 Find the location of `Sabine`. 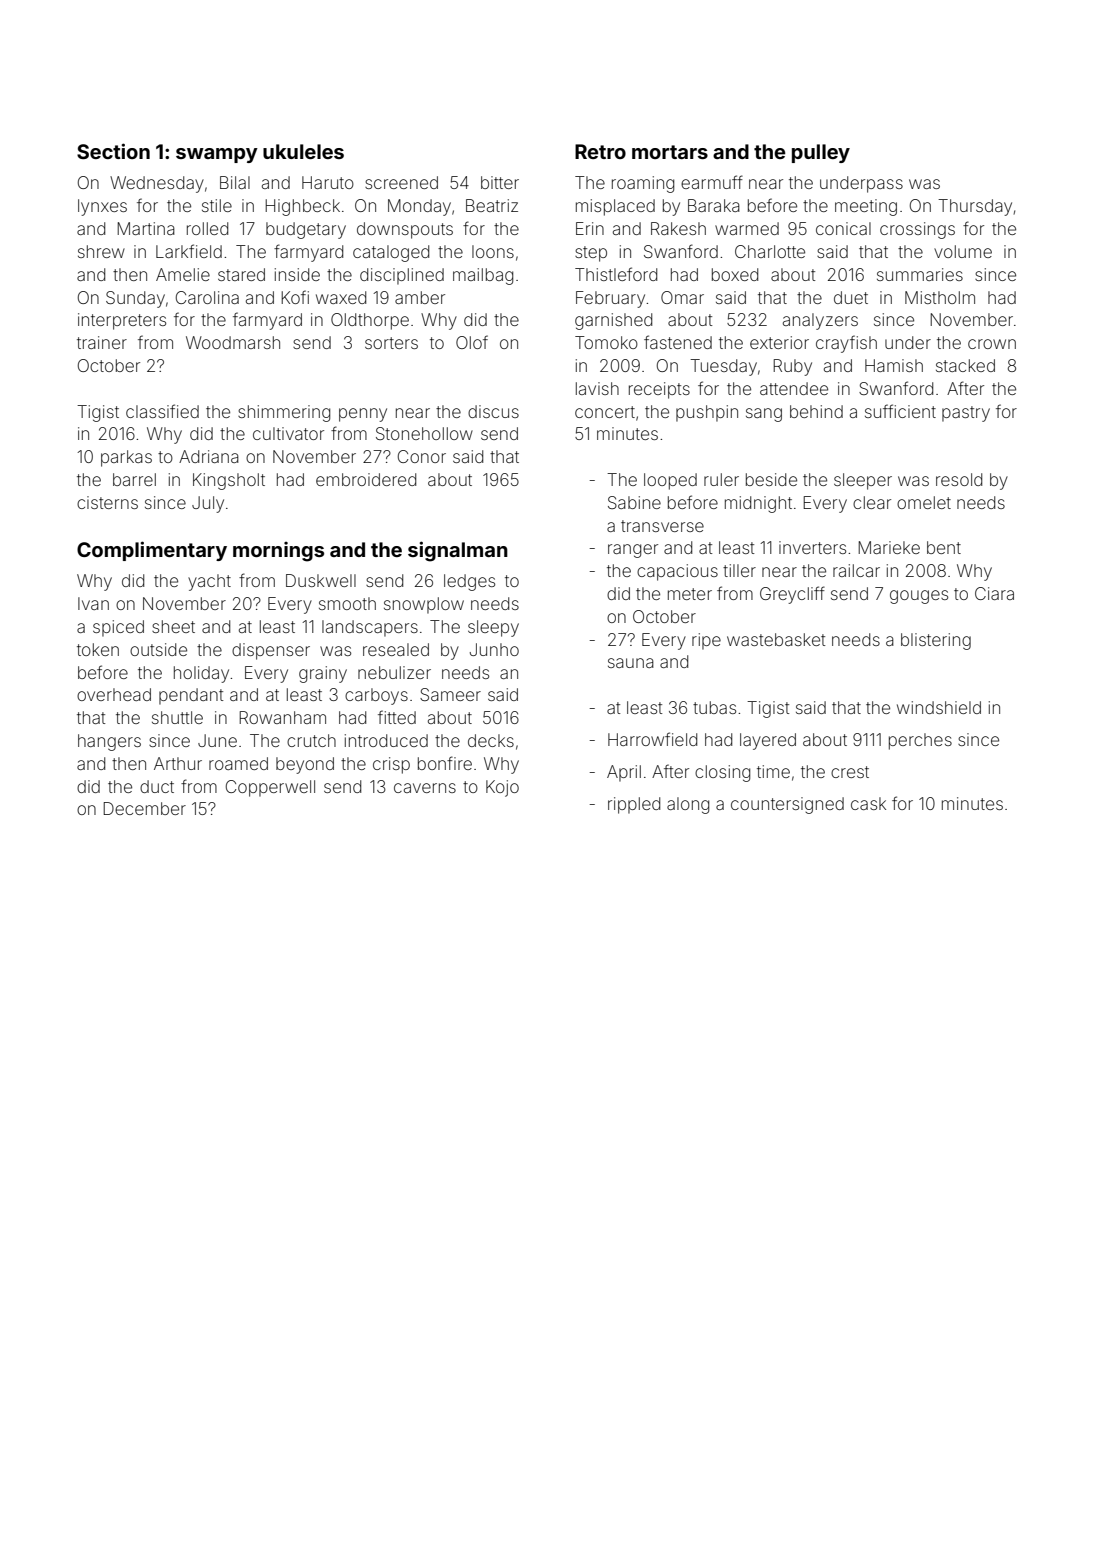

Sabine is located at coordinates (634, 502).
